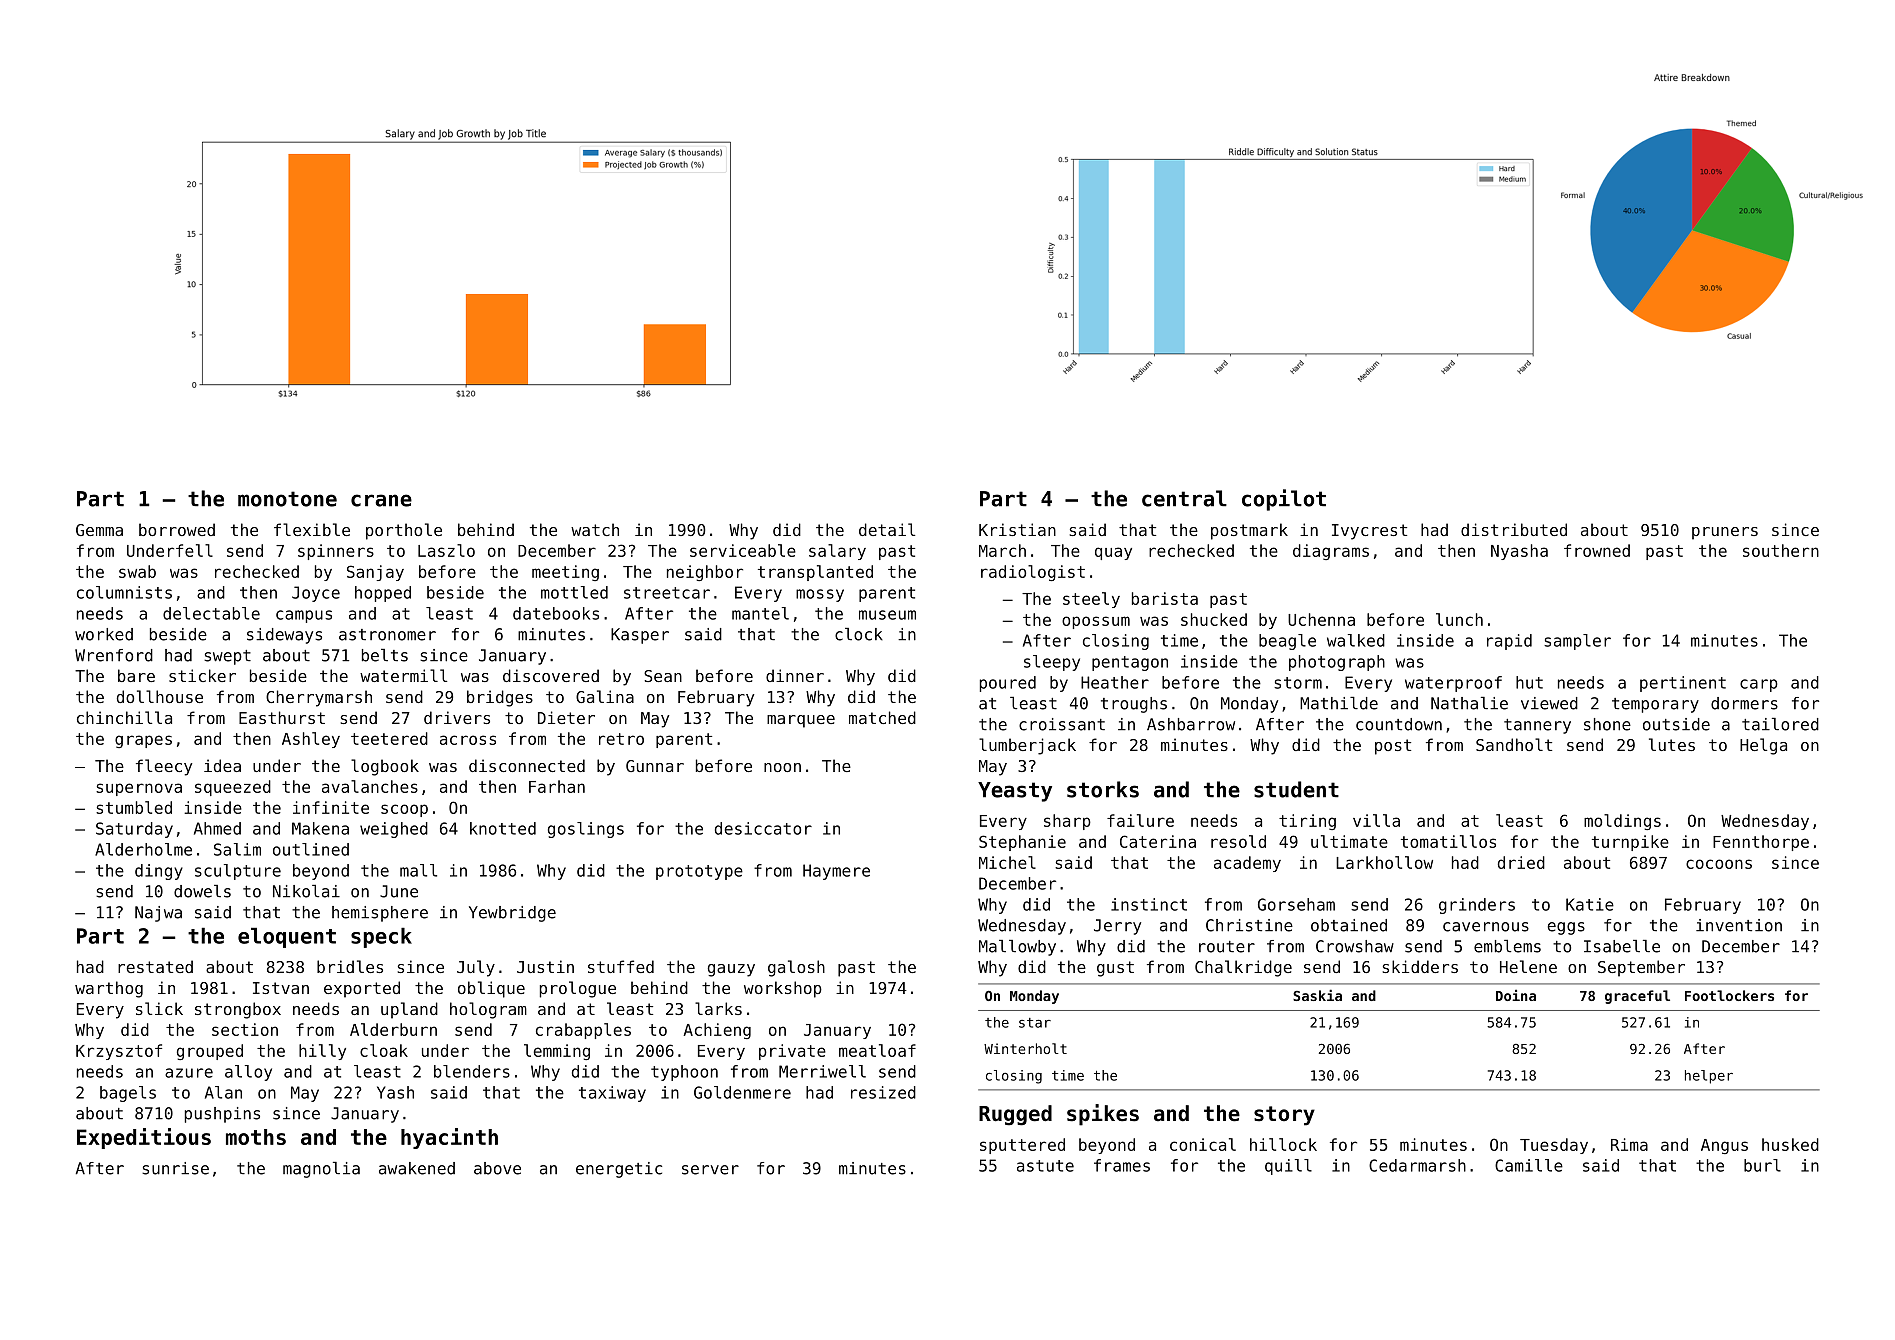 The image size is (1895, 1340). Describe the element at coordinates (381, 500) in the screenshot. I see `crane` at that location.
